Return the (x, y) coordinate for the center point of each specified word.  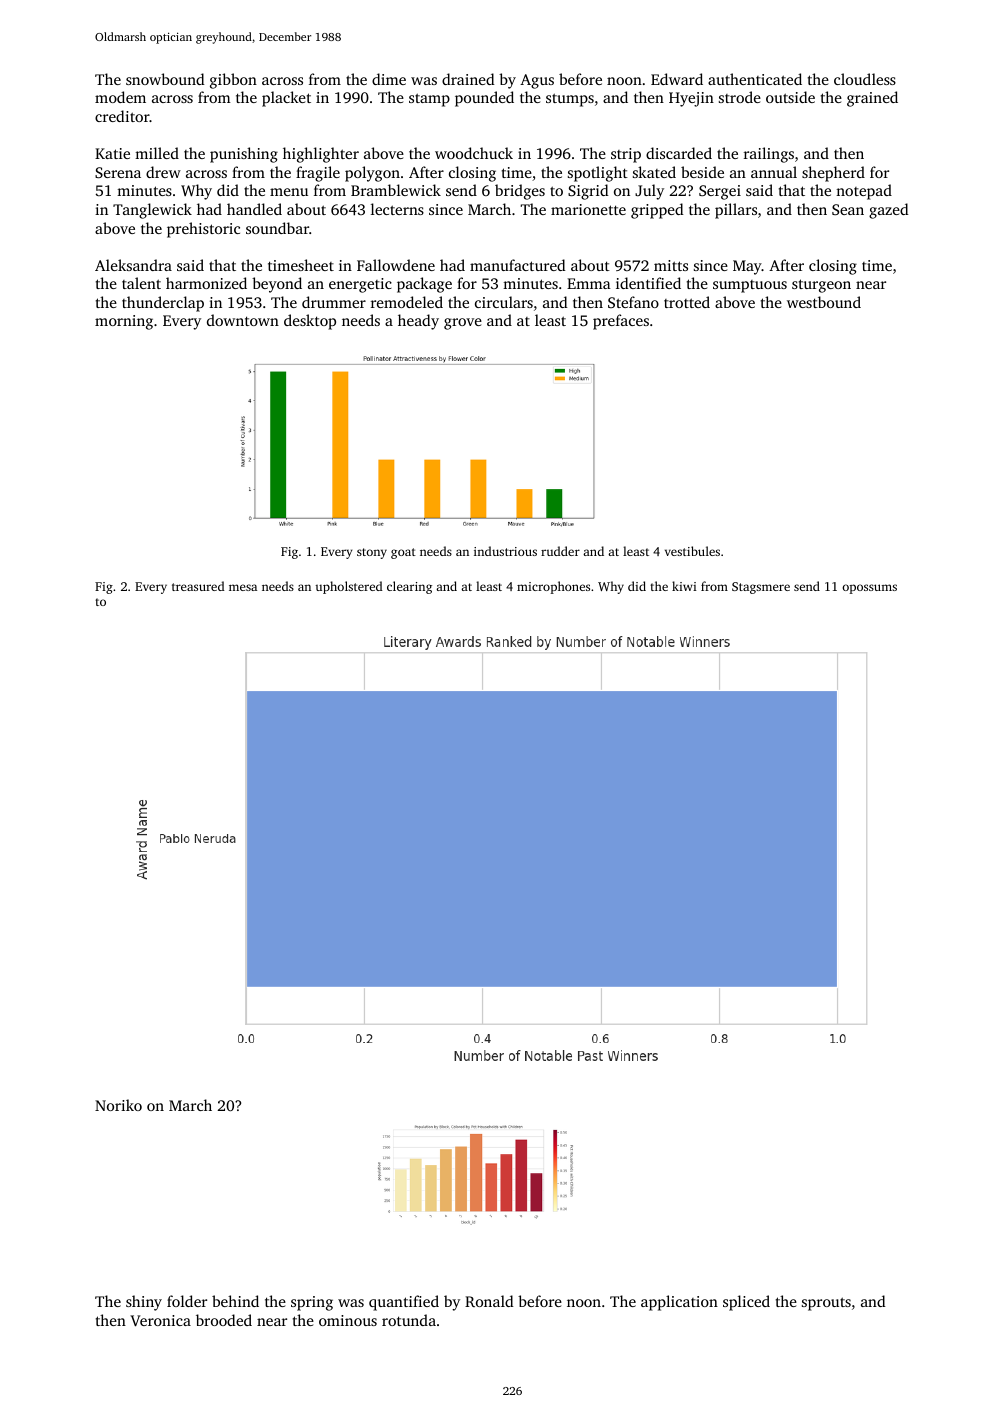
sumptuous (750, 286)
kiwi (684, 586)
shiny (144, 1303)
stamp (429, 100)
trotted (687, 302)
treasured (198, 586)
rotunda (409, 1320)
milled (157, 153)
